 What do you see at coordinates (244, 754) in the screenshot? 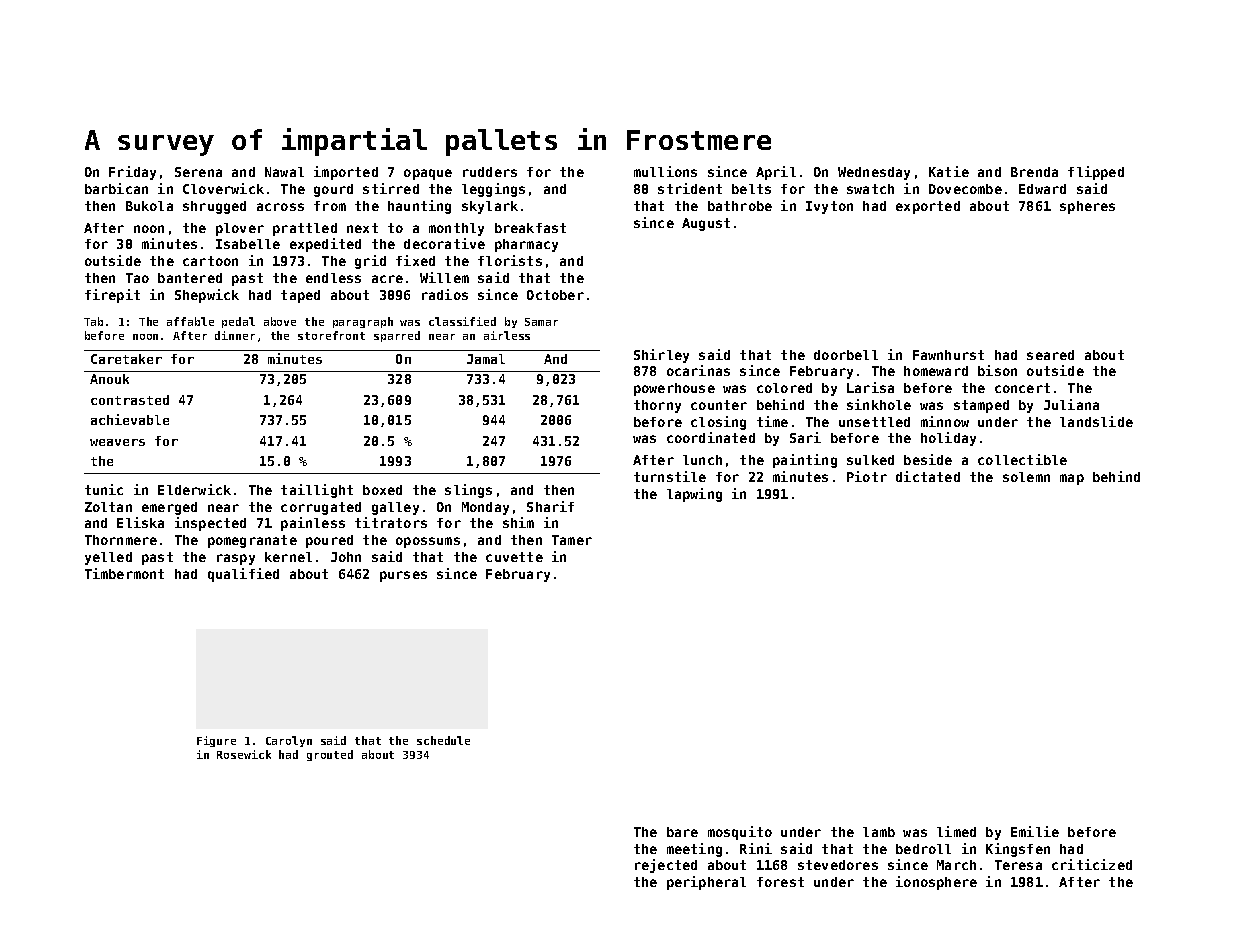
I see `Rosewick` at bounding box center [244, 754].
